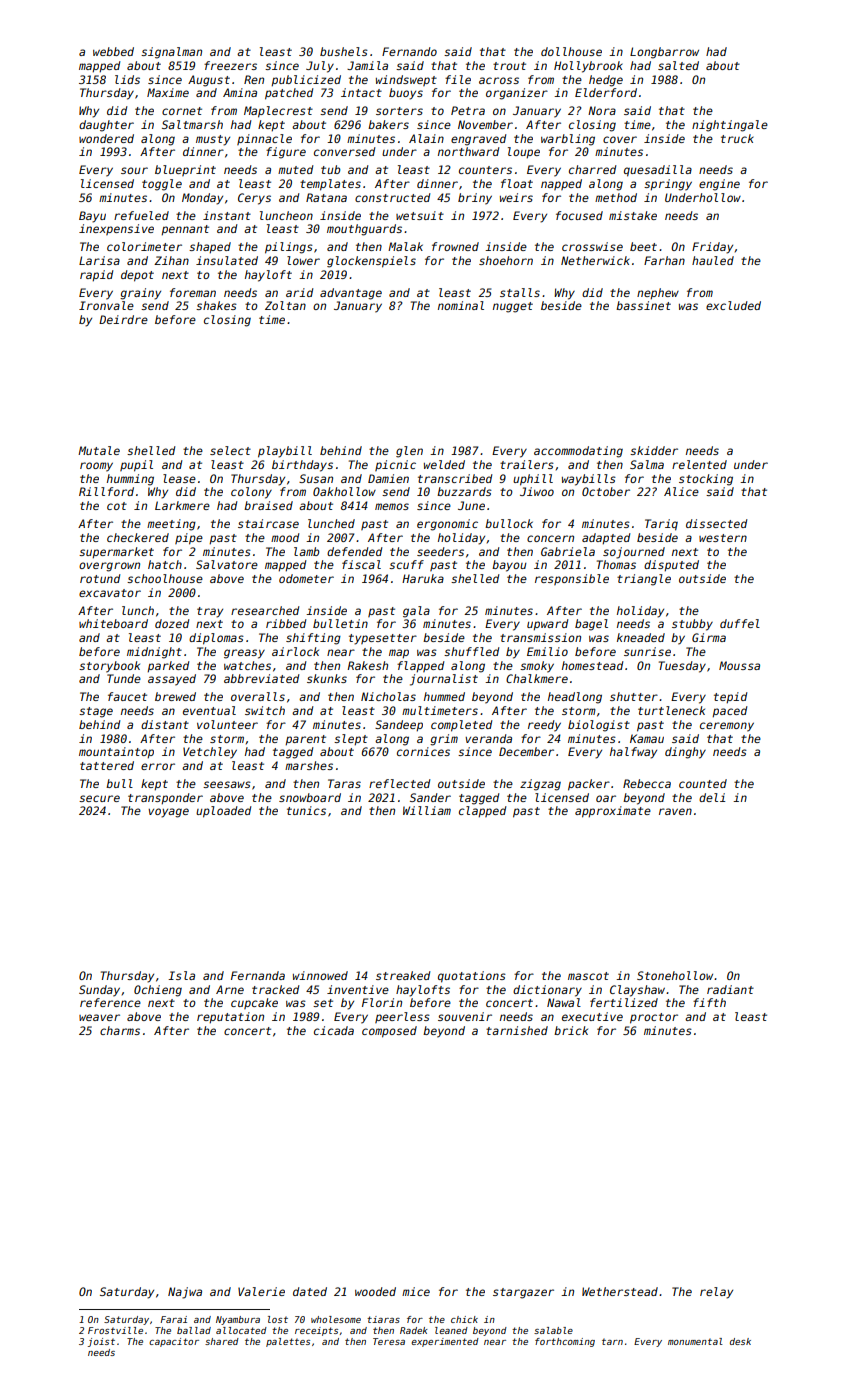 The image size is (849, 1400). Describe the element at coordinates (306, 810) in the page. I see `tunics` at that location.
